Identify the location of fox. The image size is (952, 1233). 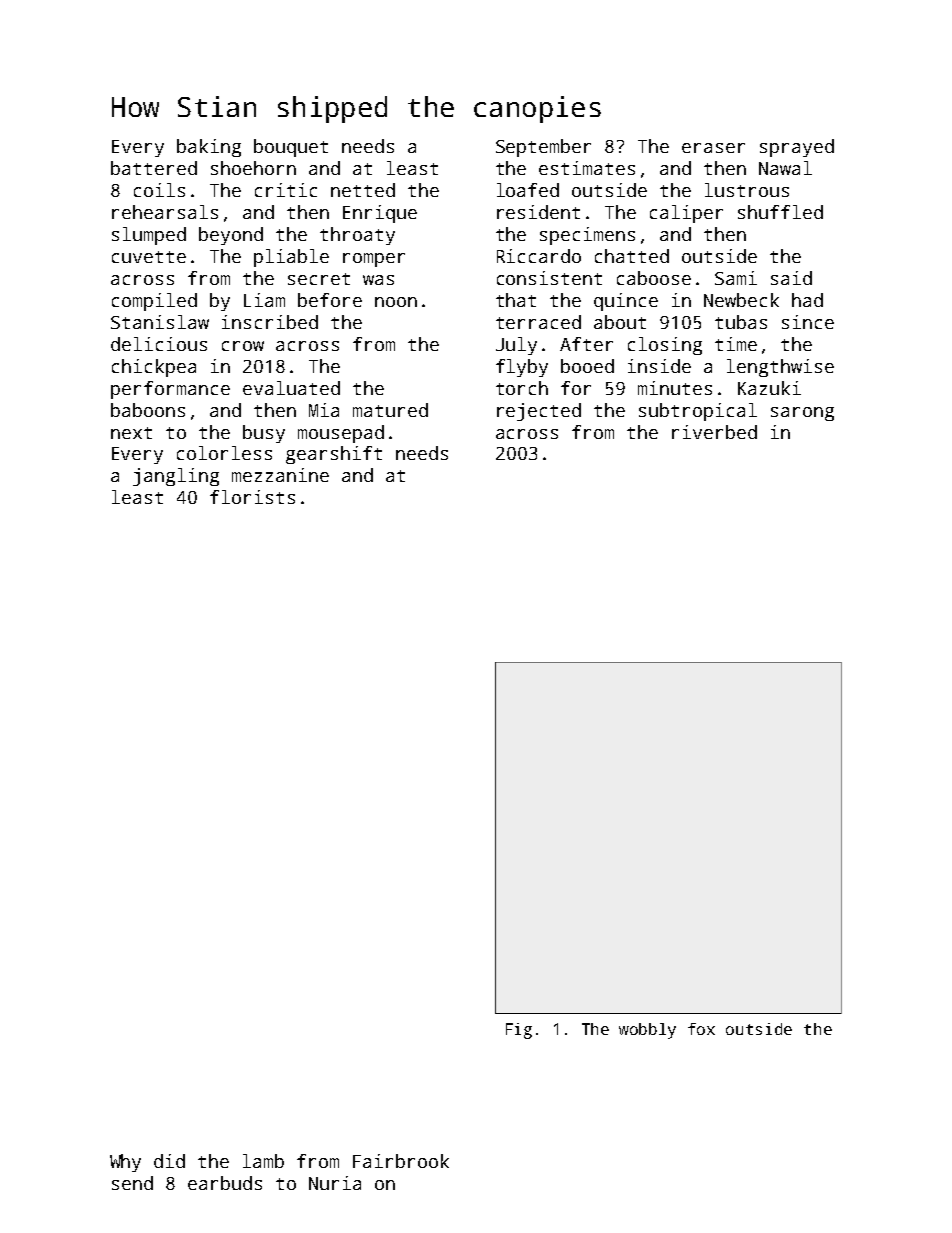
(701, 1029).
